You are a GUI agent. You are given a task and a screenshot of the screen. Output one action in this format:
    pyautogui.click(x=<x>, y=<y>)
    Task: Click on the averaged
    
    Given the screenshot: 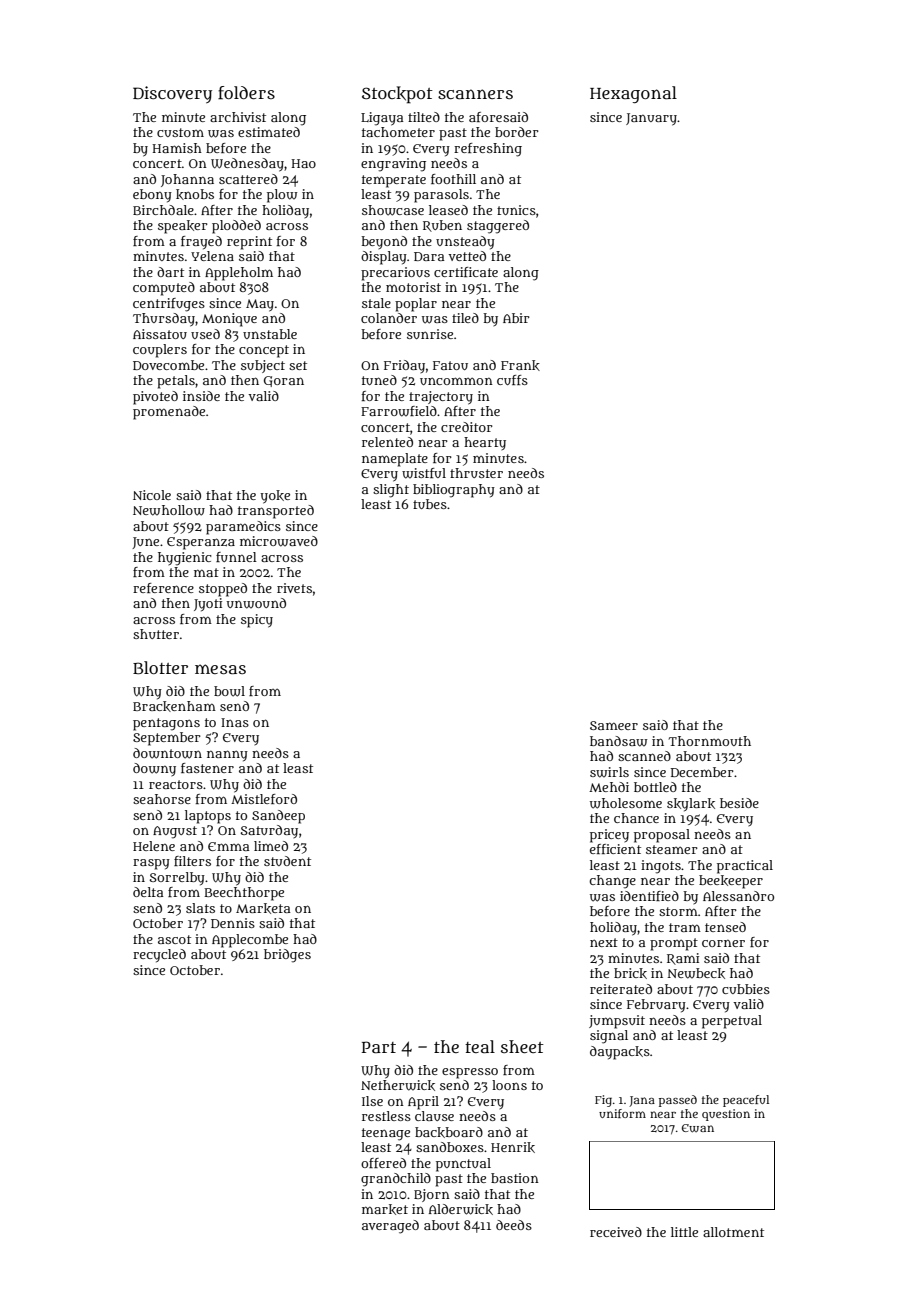 What is the action you would take?
    pyautogui.click(x=390, y=1227)
